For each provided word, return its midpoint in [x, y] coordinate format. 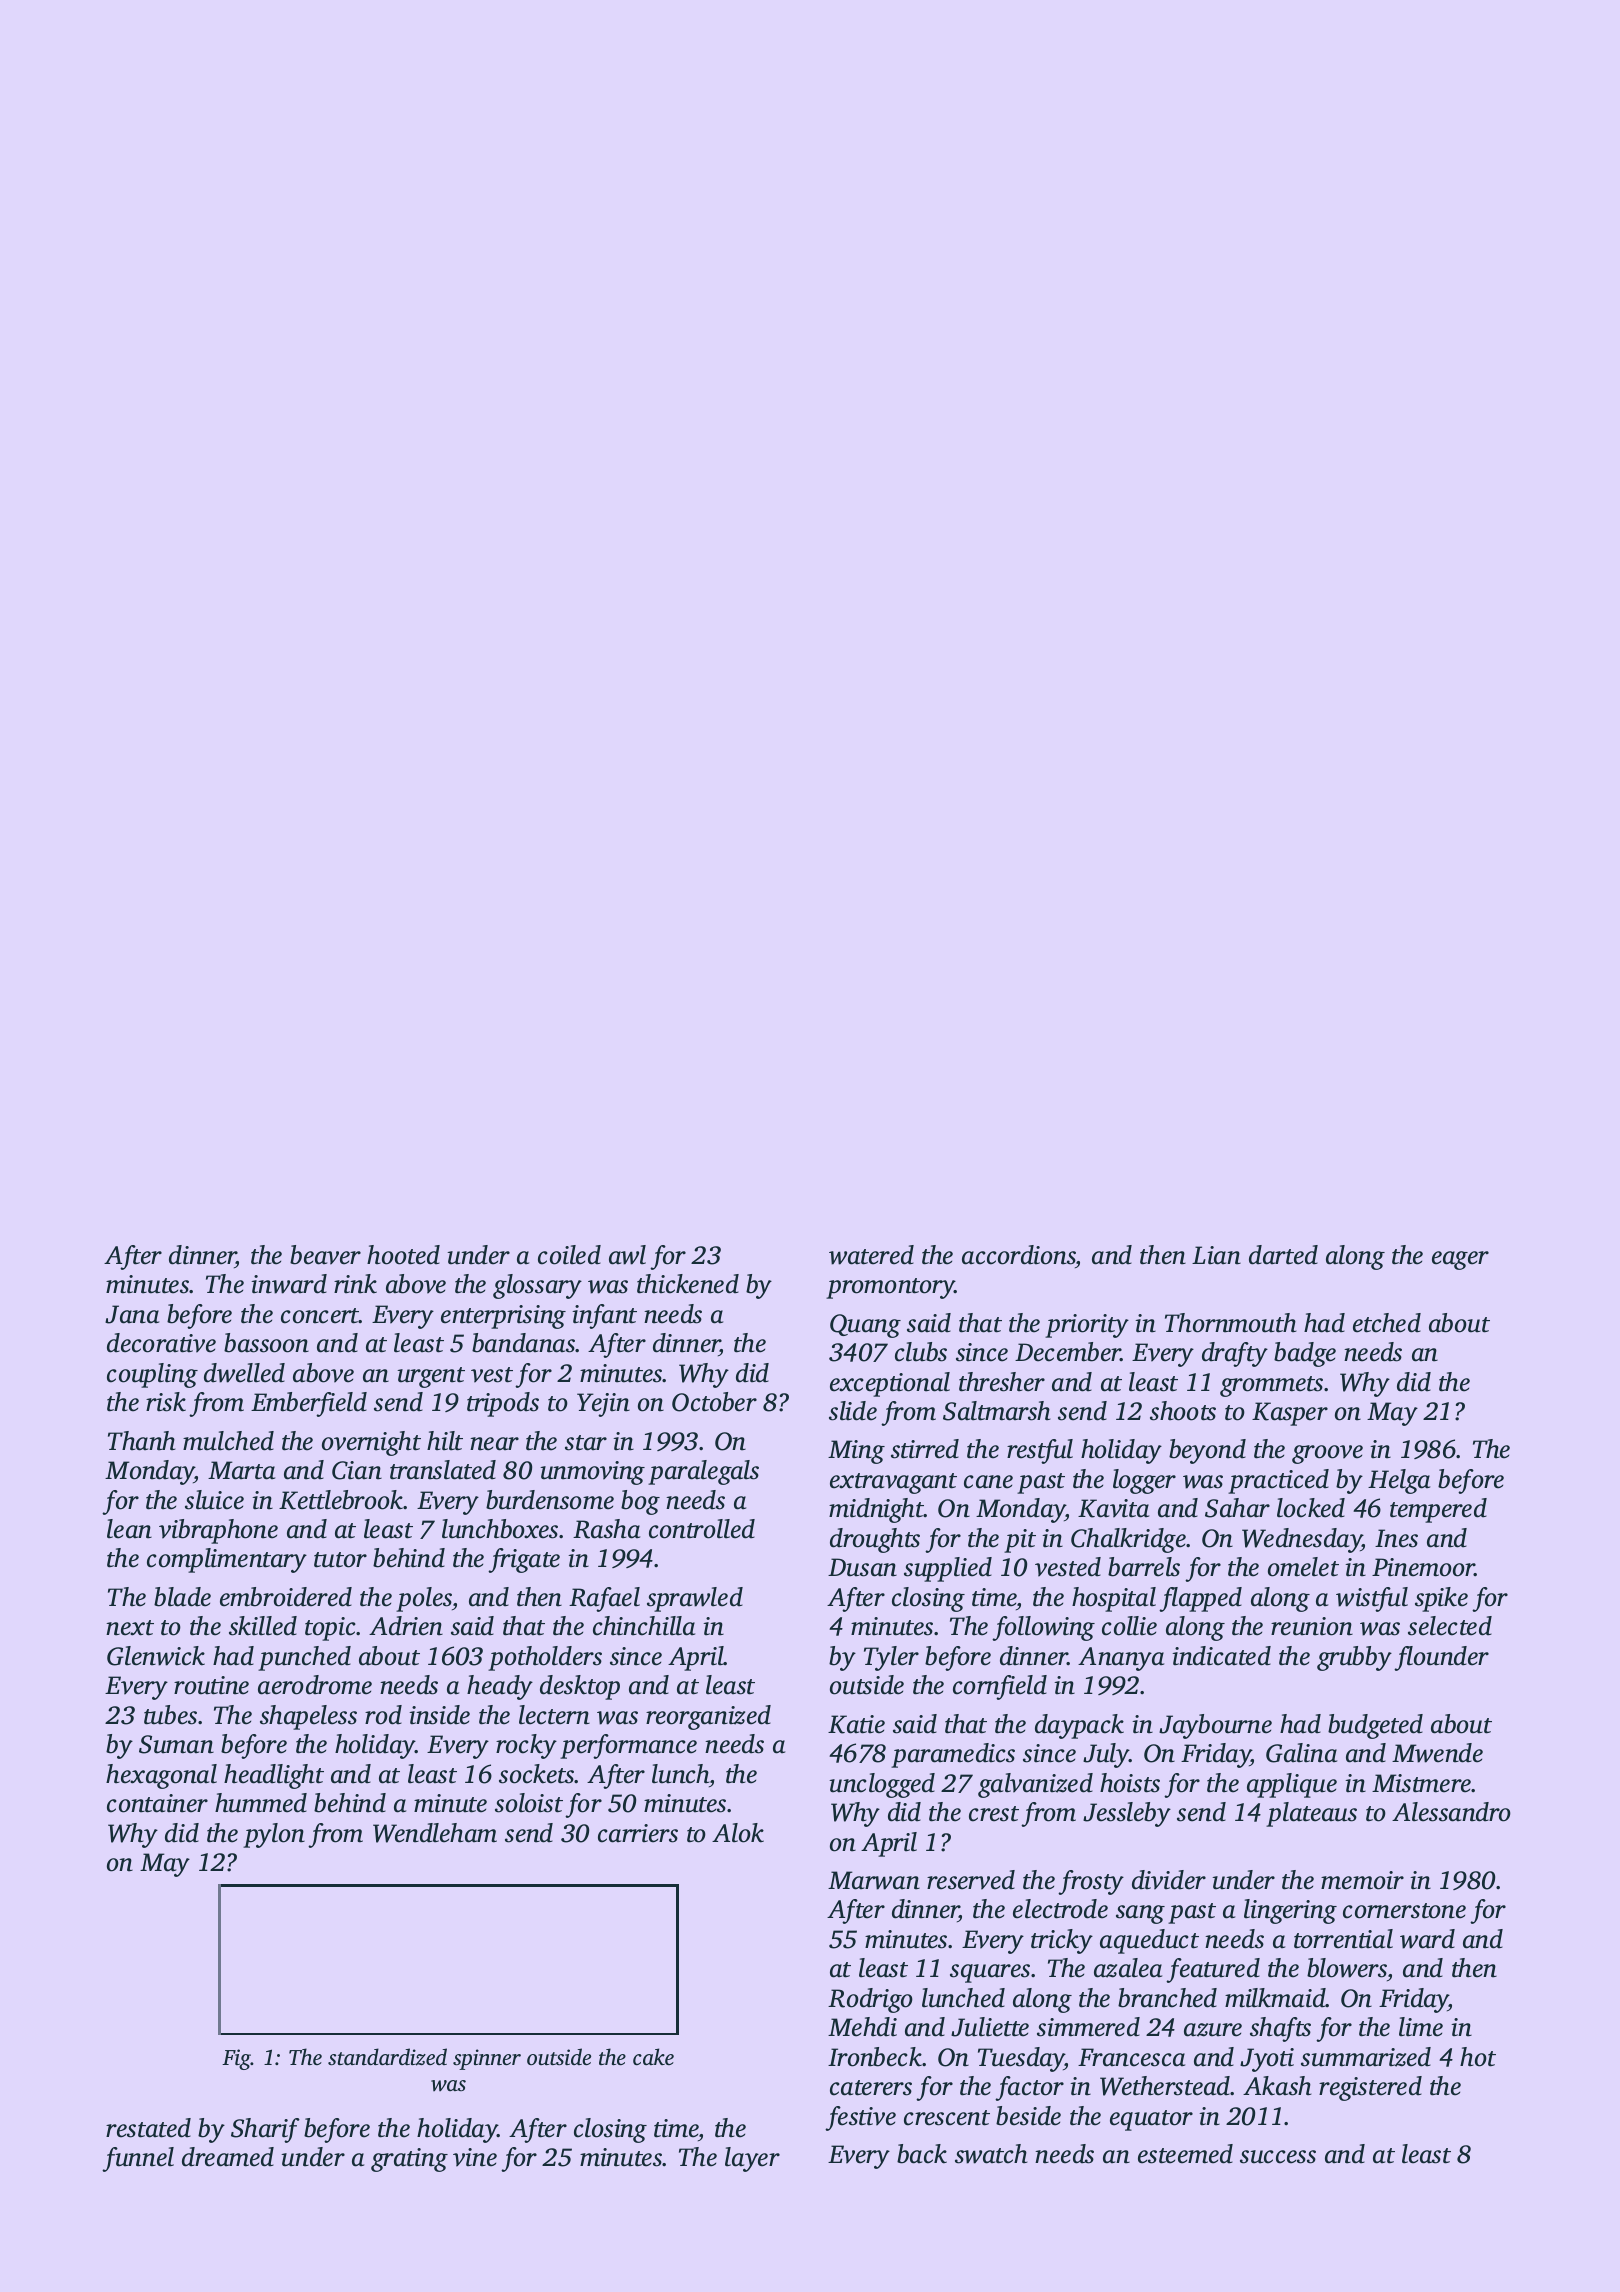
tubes [170, 1715]
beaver [325, 1255]
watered [871, 1255]
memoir [1362, 1880]
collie [1129, 1626]
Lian [1216, 1255]
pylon [274, 1835]
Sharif [265, 2130]
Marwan [874, 1880]
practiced [1278, 1481]
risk [166, 1402]
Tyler [891, 1658]
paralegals [703, 1472]
